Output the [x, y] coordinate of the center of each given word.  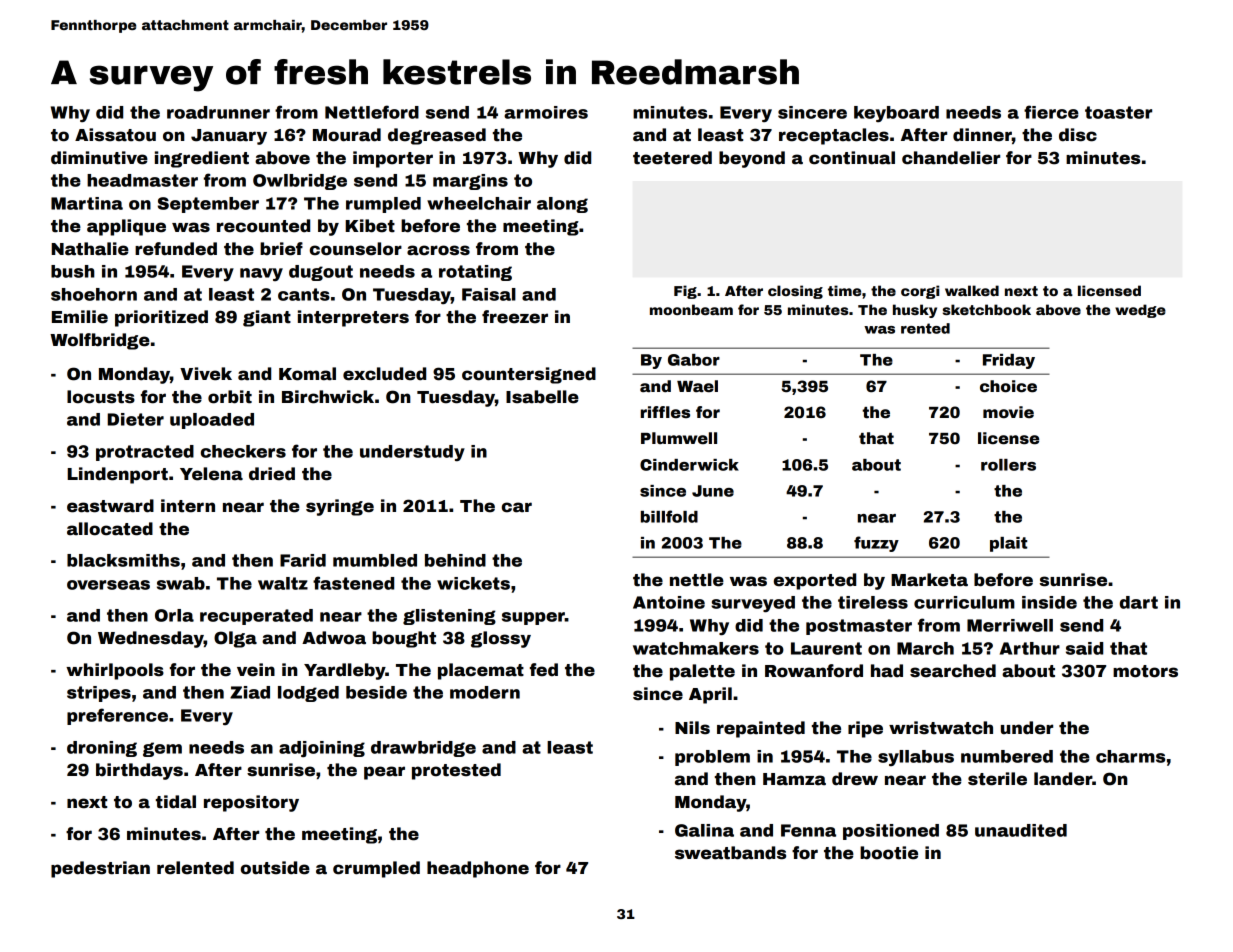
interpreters [353, 318]
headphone [478, 869]
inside [1049, 602]
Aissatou [115, 135]
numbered [1007, 756]
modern [485, 692]
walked [972, 290]
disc [1078, 135]
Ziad [250, 692]
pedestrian [100, 869]
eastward [110, 506]
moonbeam [691, 309]
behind [455, 560]
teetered [672, 158]
